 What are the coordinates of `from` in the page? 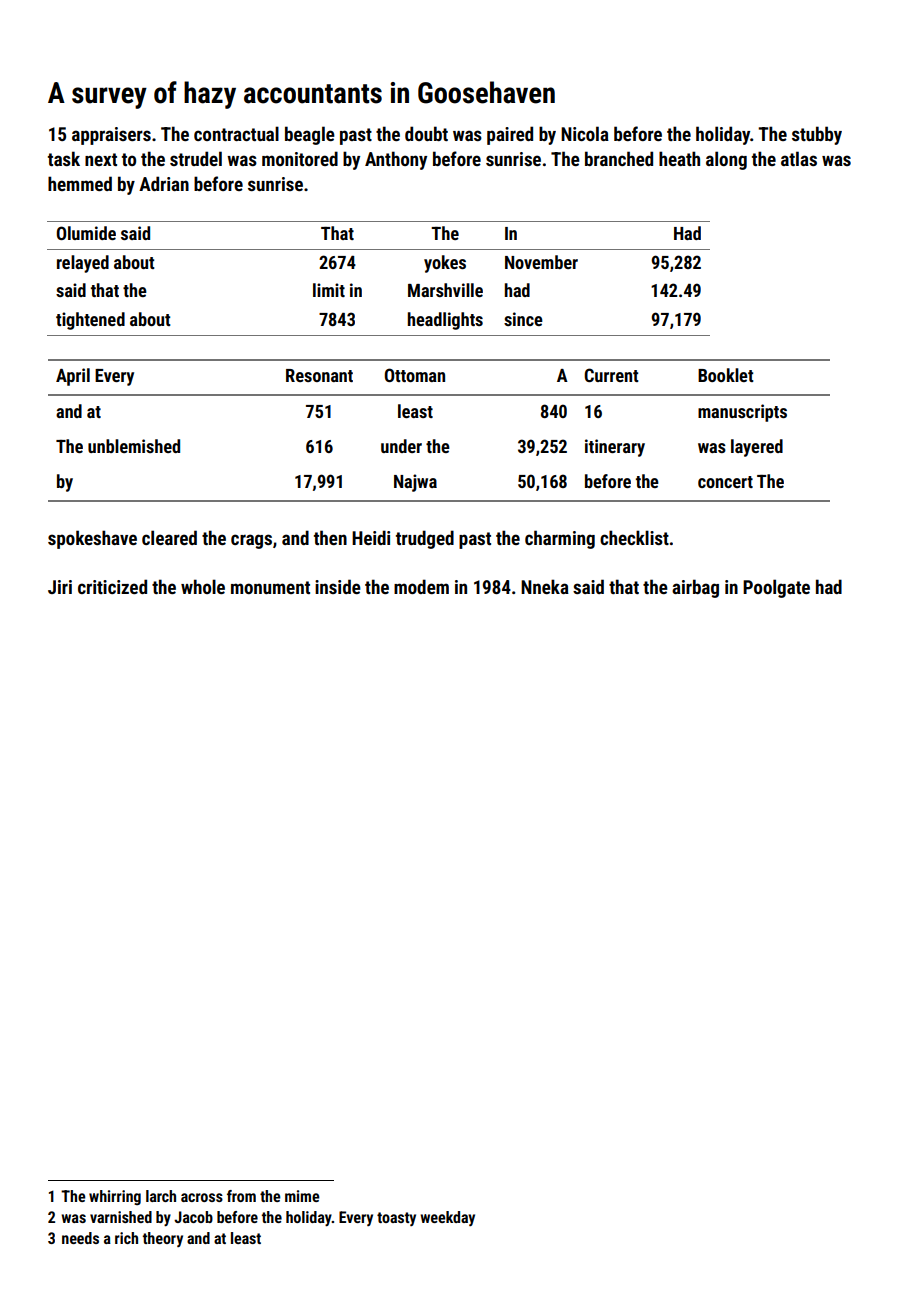 It's located at (241, 1196).
